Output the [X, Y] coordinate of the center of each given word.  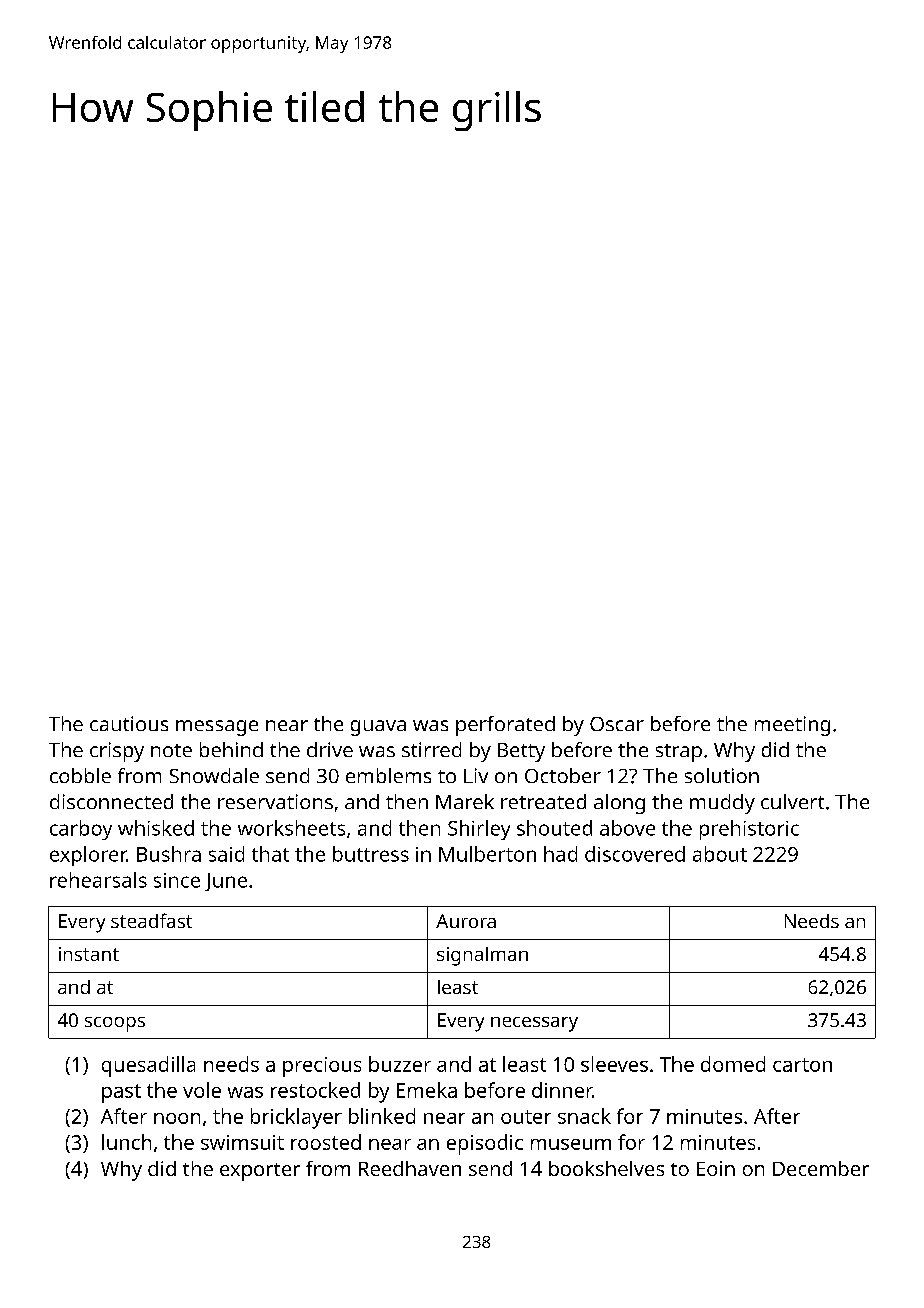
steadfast [151, 920]
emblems [388, 775]
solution [722, 775]
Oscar [617, 724]
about [720, 854]
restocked [315, 1090]
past [121, 1093]
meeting [792, 726]
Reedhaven [410, 1168]
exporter [260, 1172]
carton [802, 1065]
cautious [129, 723]
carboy [81, 830]
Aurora [466, 921]
